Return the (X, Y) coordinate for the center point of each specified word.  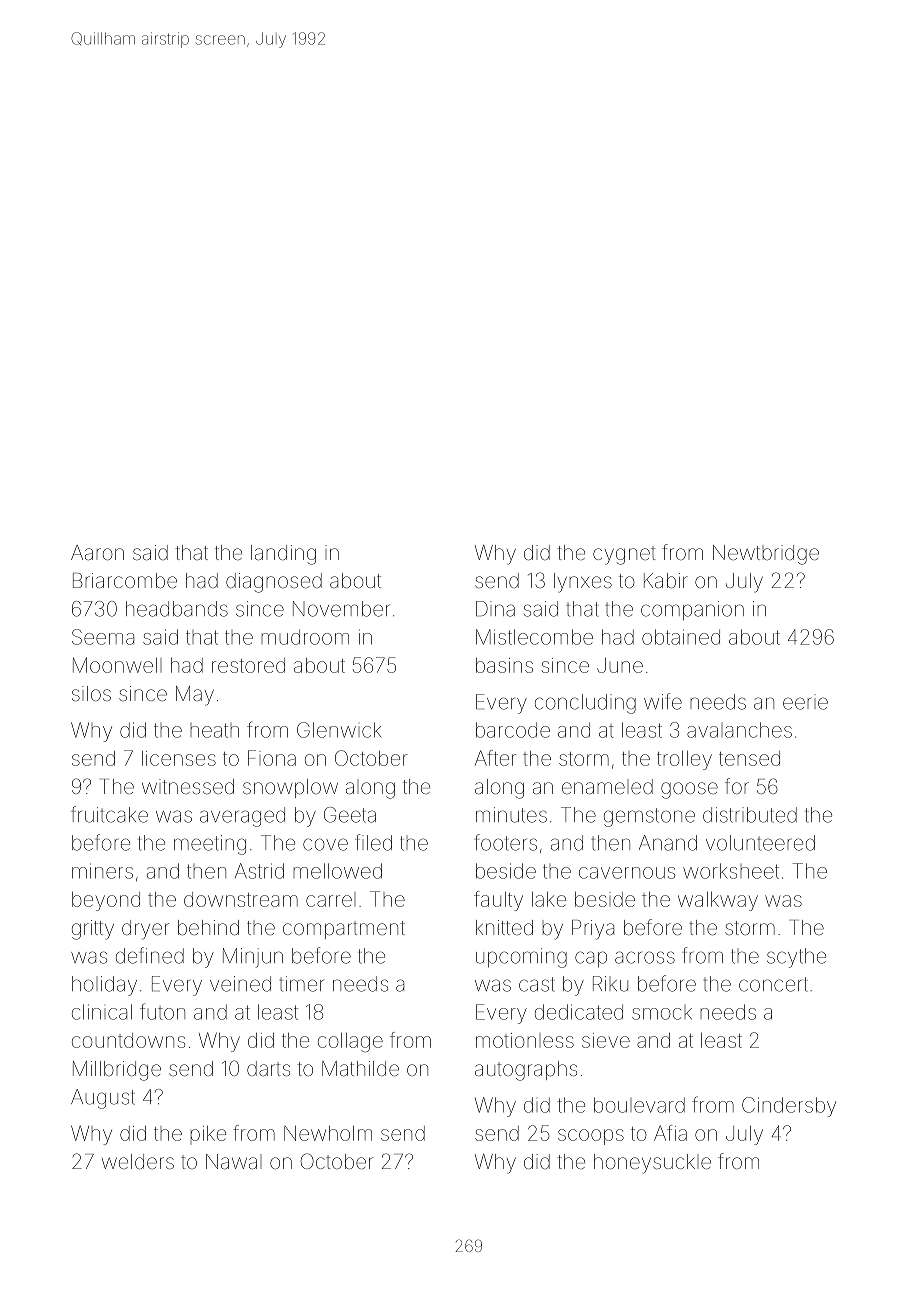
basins (504, 665)
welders (138, 1161)
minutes (511, 815)
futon (162, 1011)
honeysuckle (652, 1164)
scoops (591, 1137)
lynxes (583, 583)
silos (91, 693)
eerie (805, 702)
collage (350, 1043)
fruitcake (109, 814)
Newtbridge (766, 555)
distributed (750, 815)
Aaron (97, 552)
